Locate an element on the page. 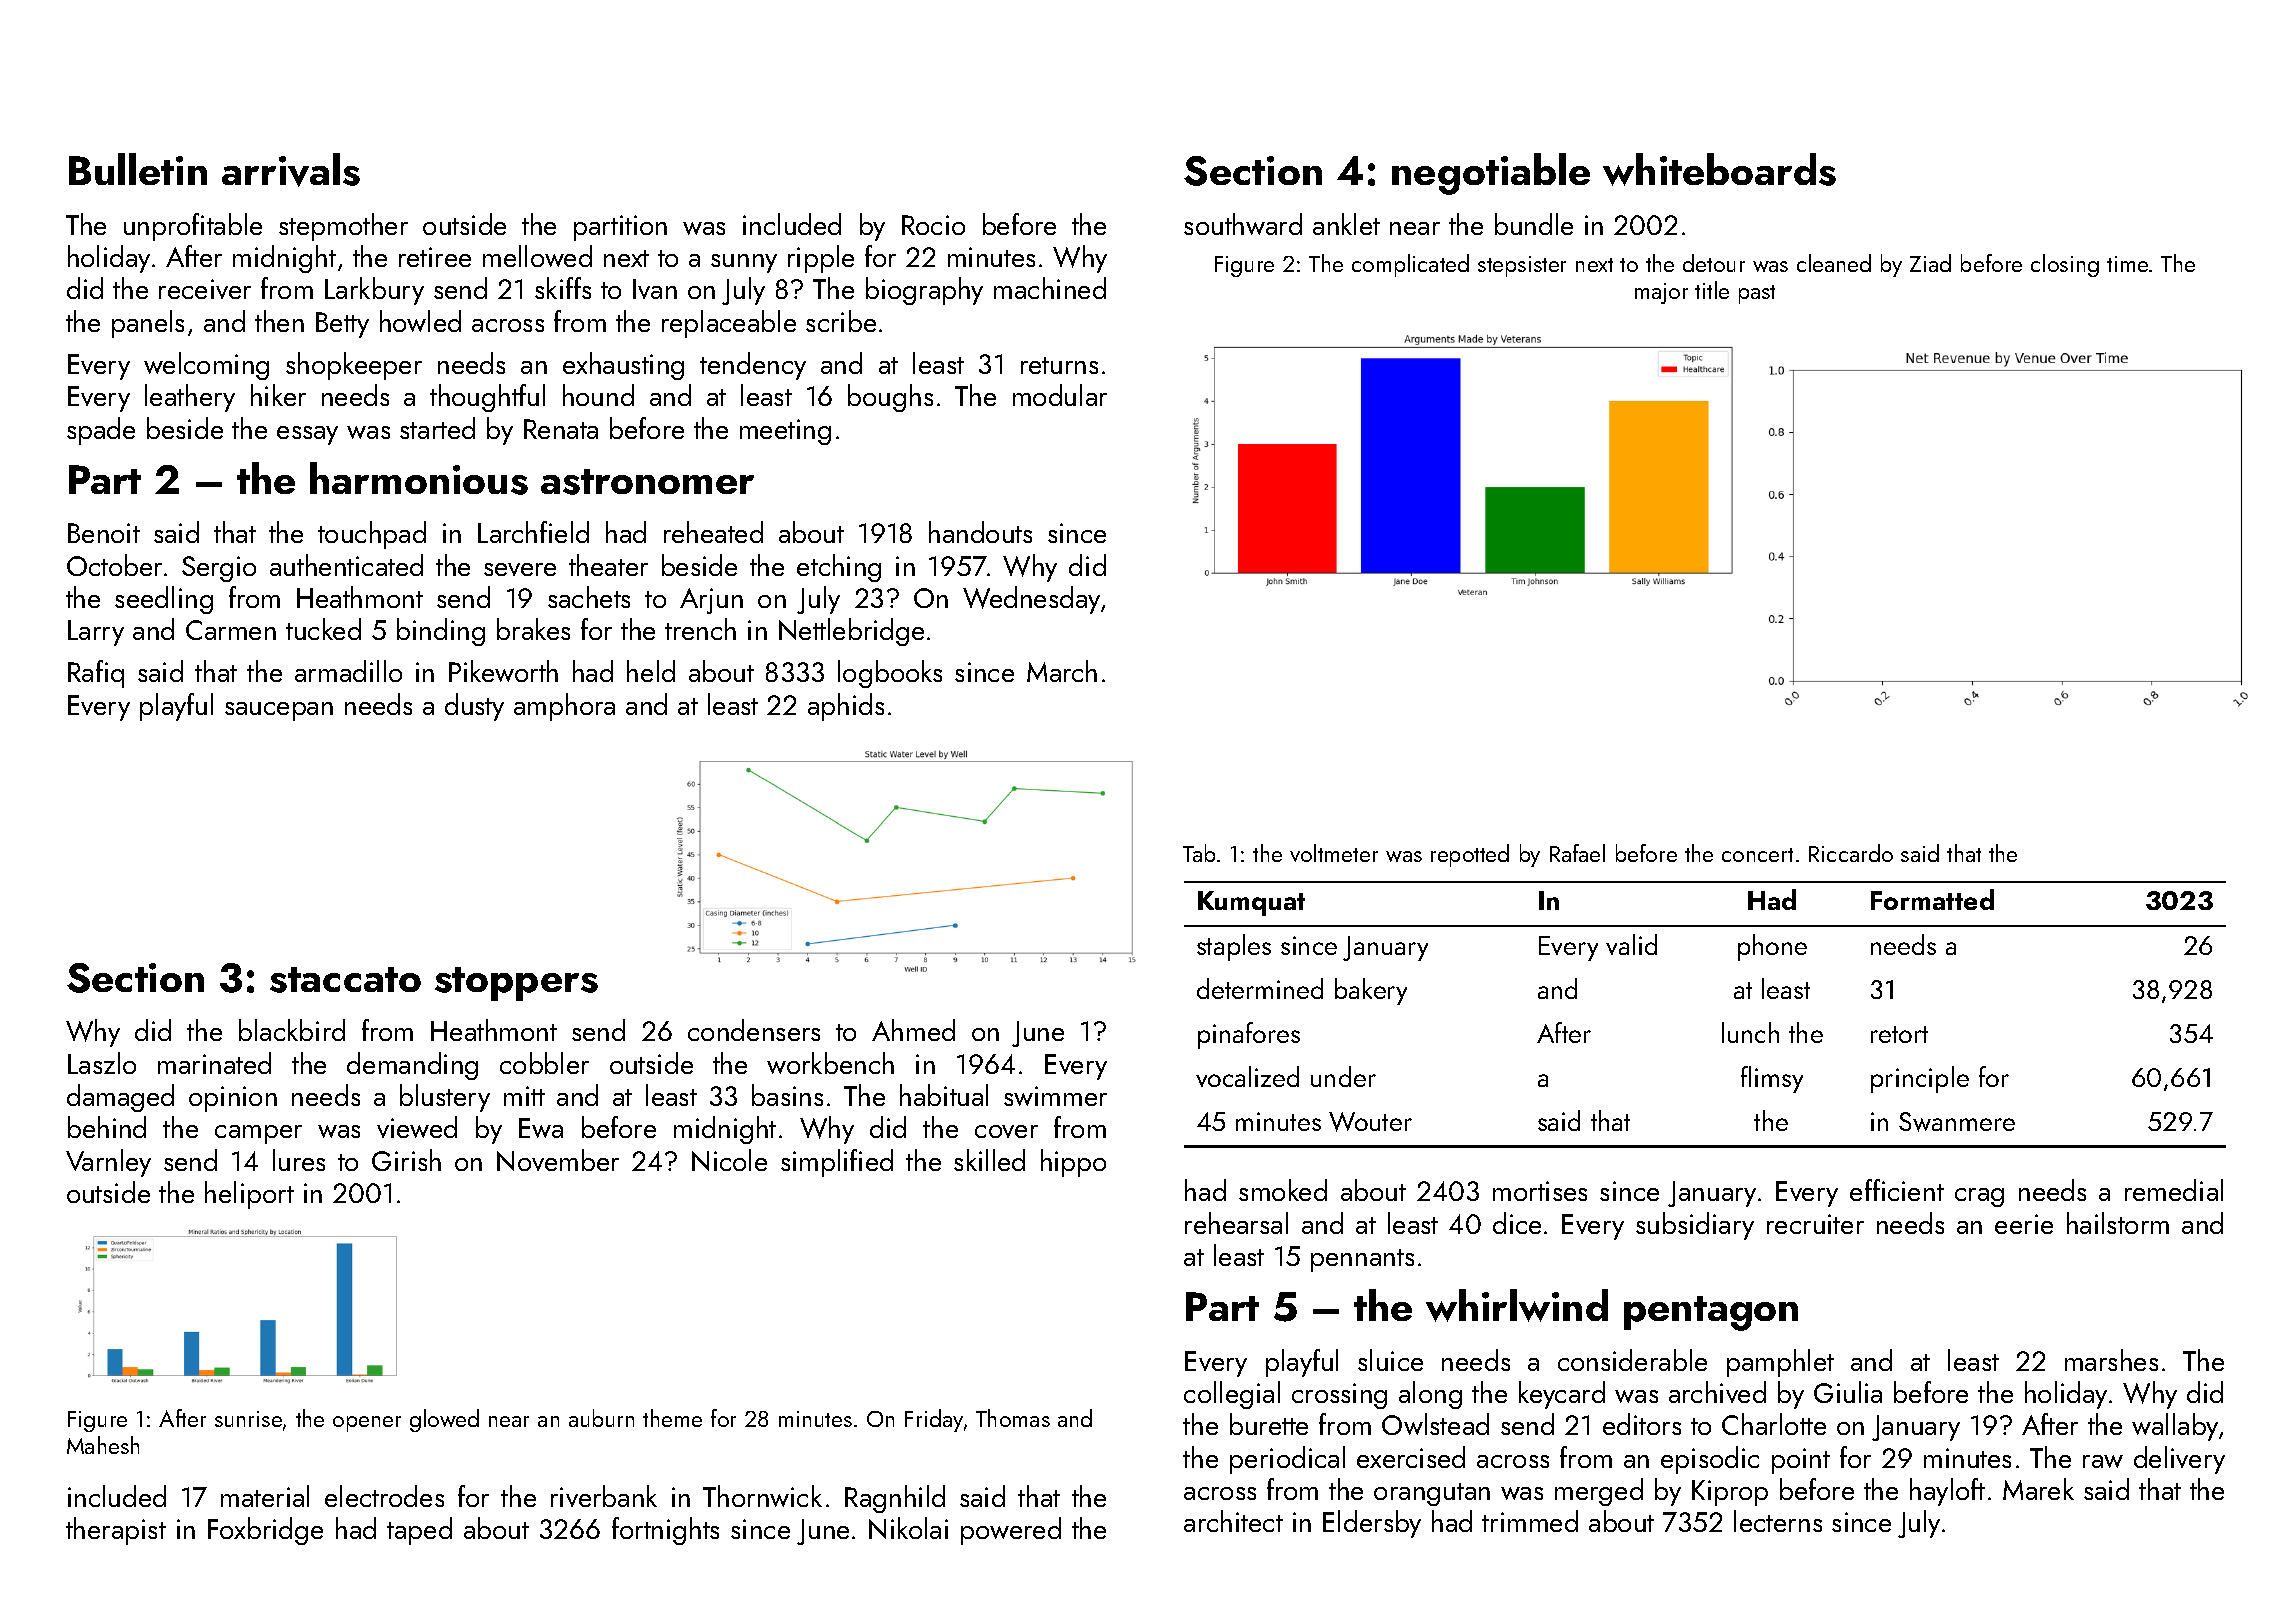 This document has height=1620, width=2292. held is located at coordinates (651, 671).
